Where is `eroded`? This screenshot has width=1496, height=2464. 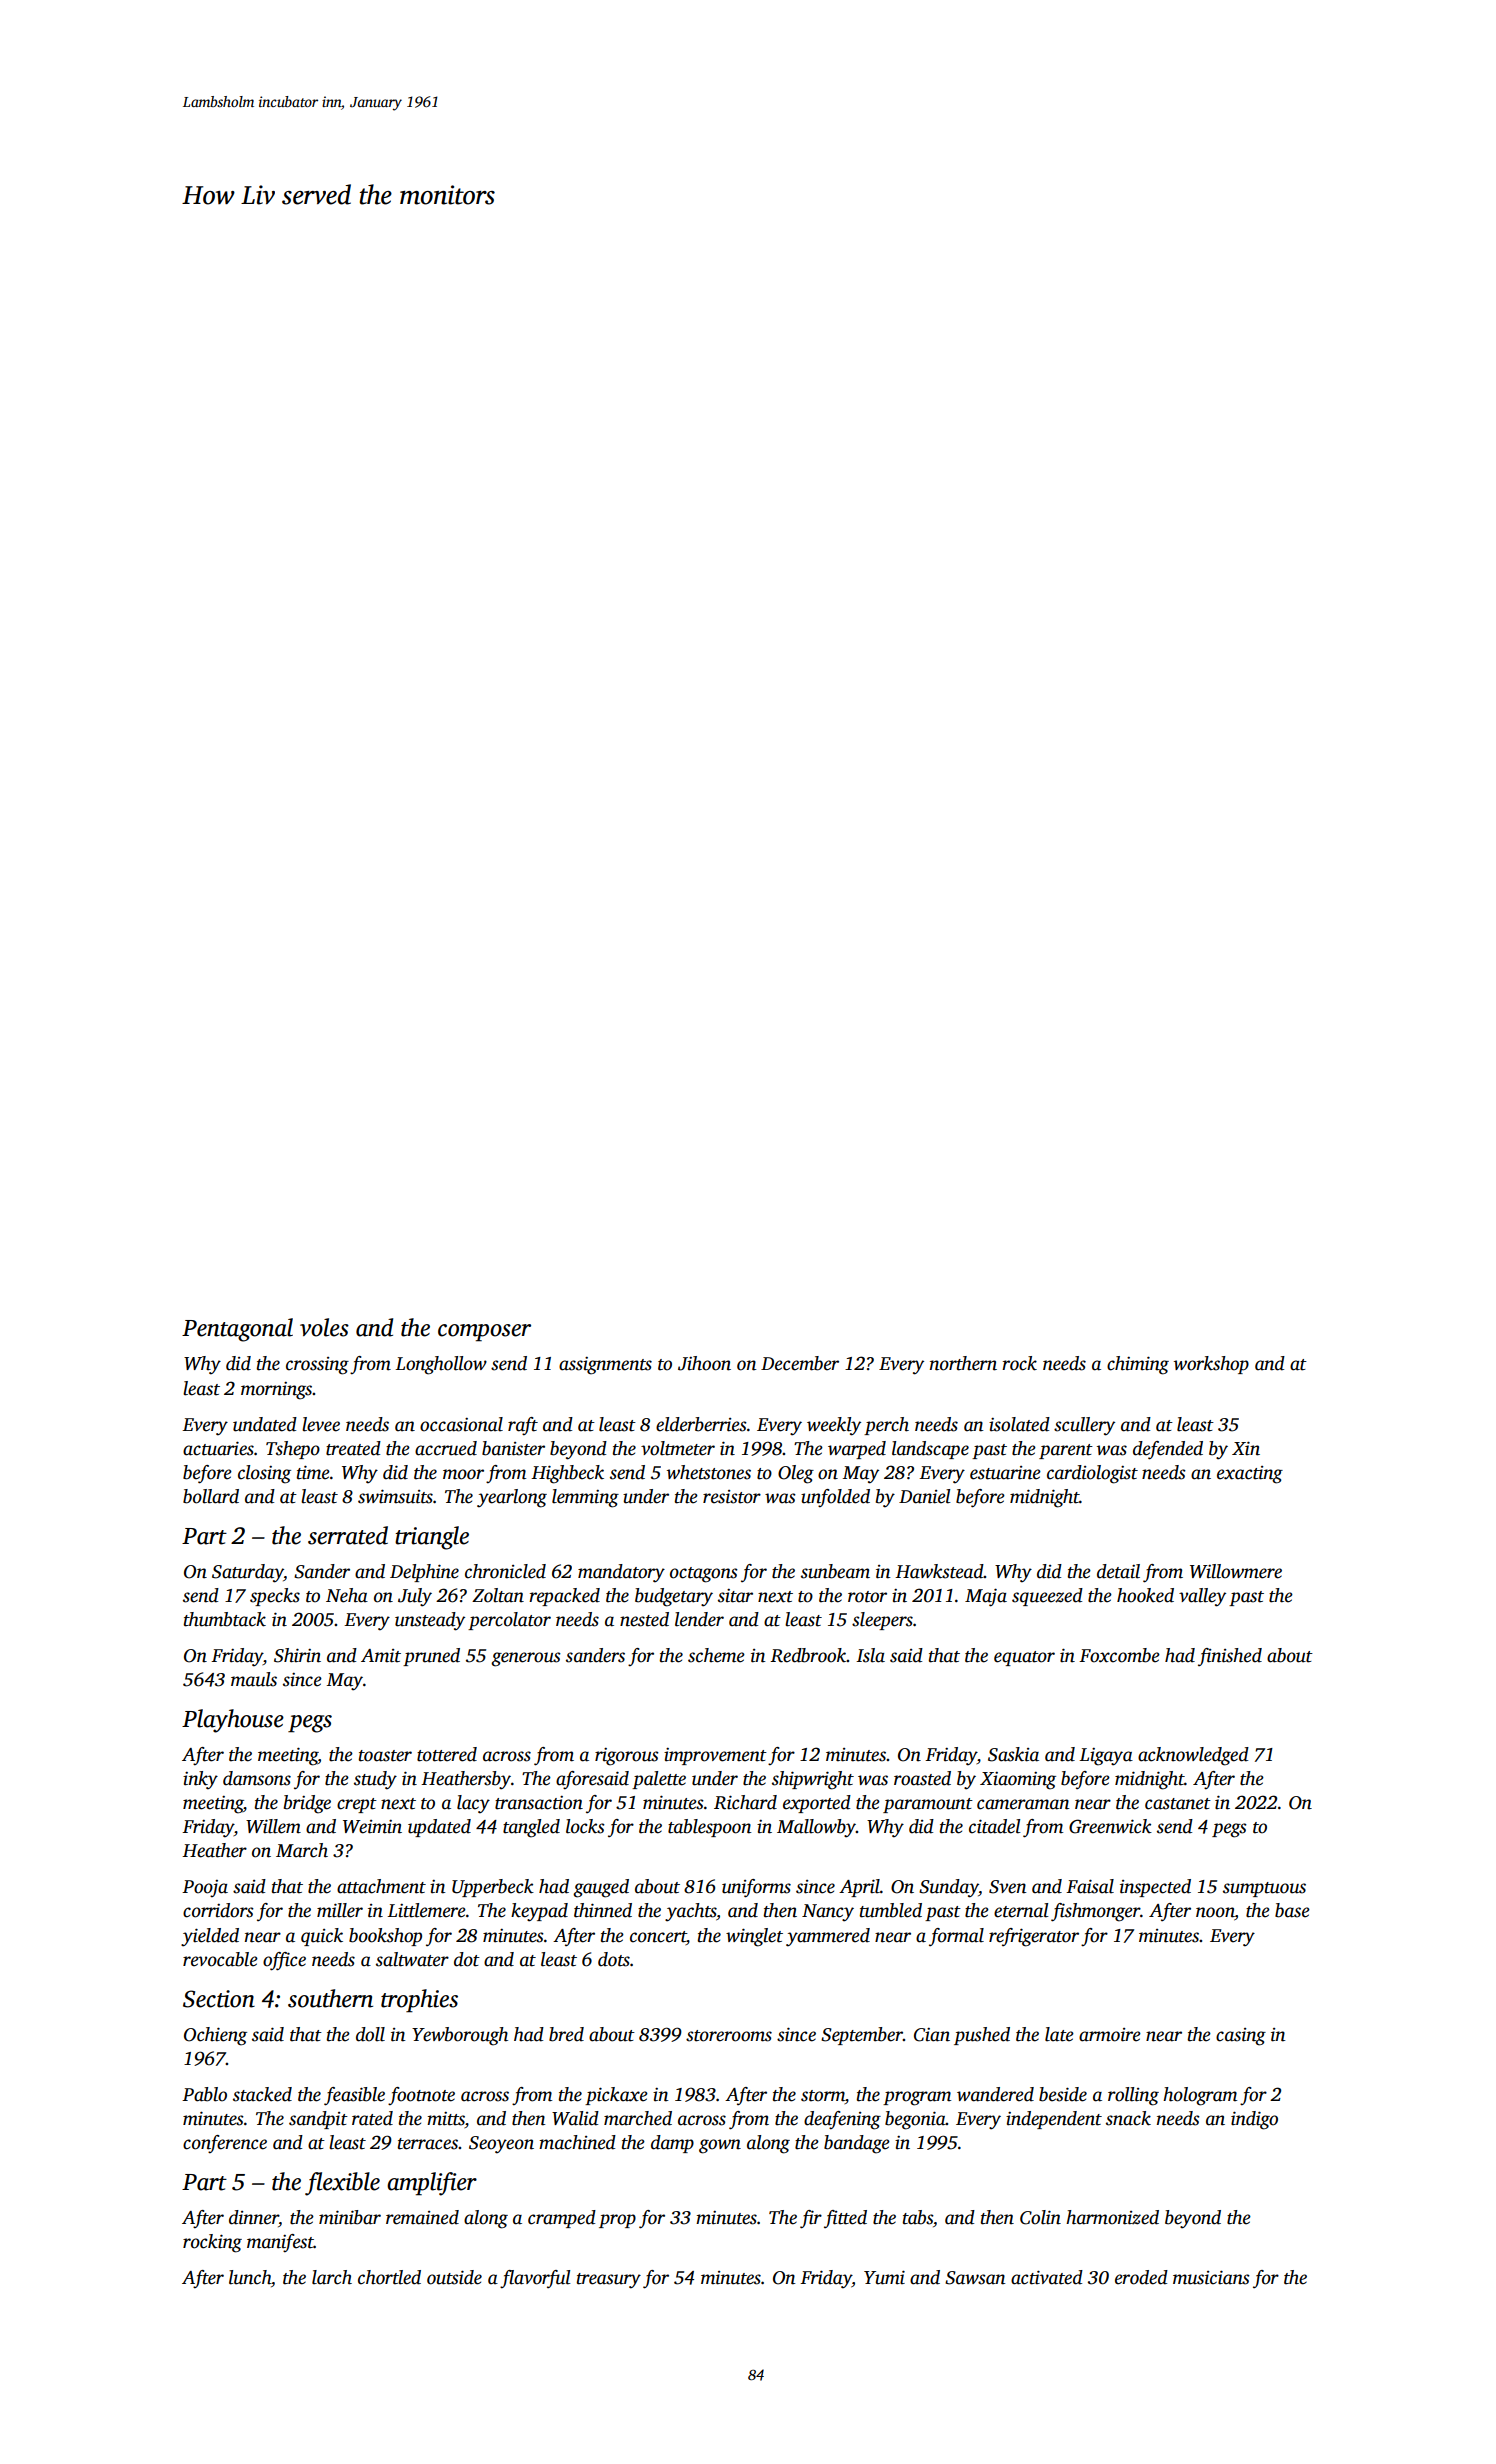 eroded is located at coordinates (1141, 2277).
